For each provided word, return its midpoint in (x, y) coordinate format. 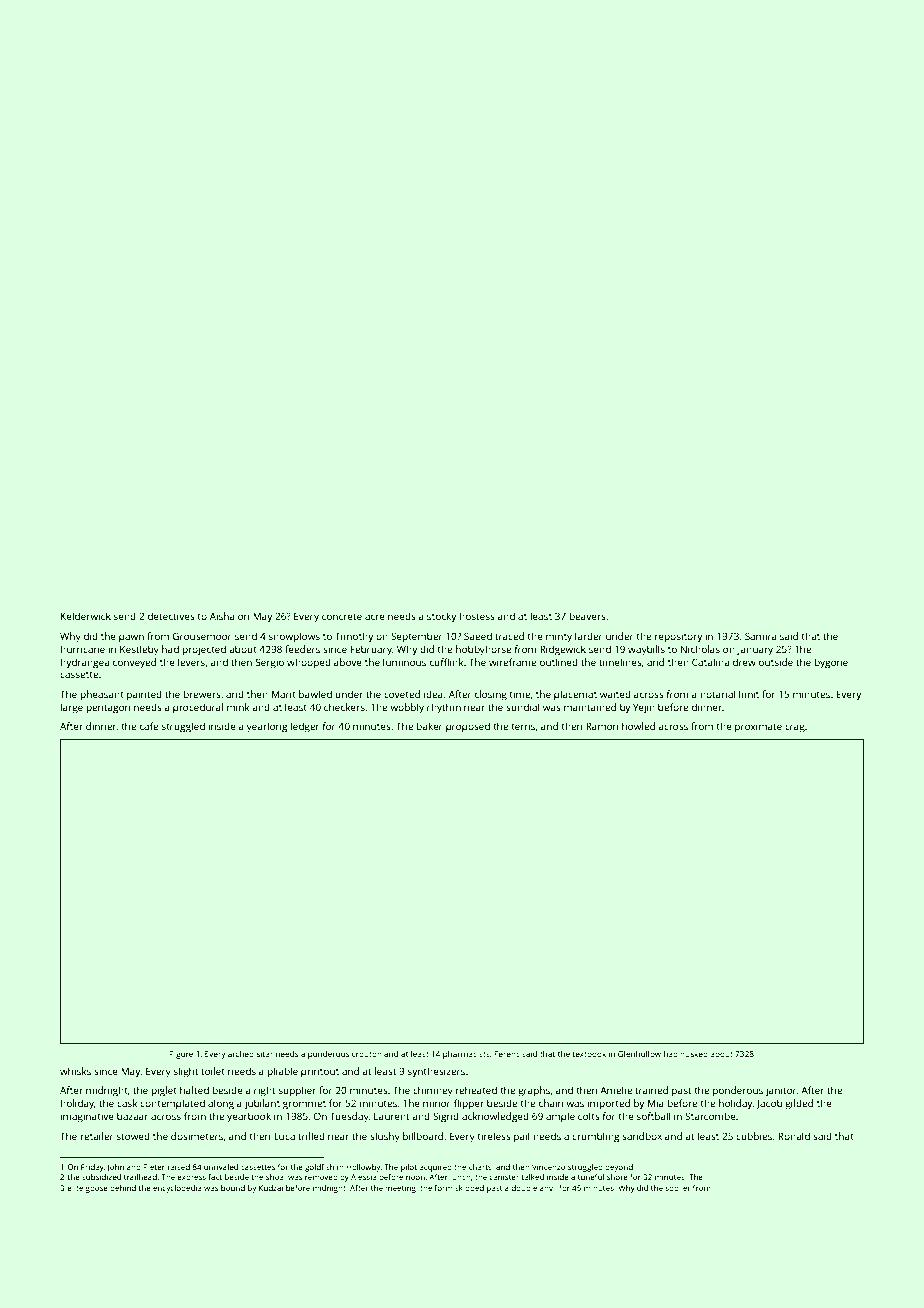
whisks (75, 1071)
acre (375, 617)
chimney (433, 1091)
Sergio (270, 663)
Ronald (794, 1136)
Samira (761, 636)
